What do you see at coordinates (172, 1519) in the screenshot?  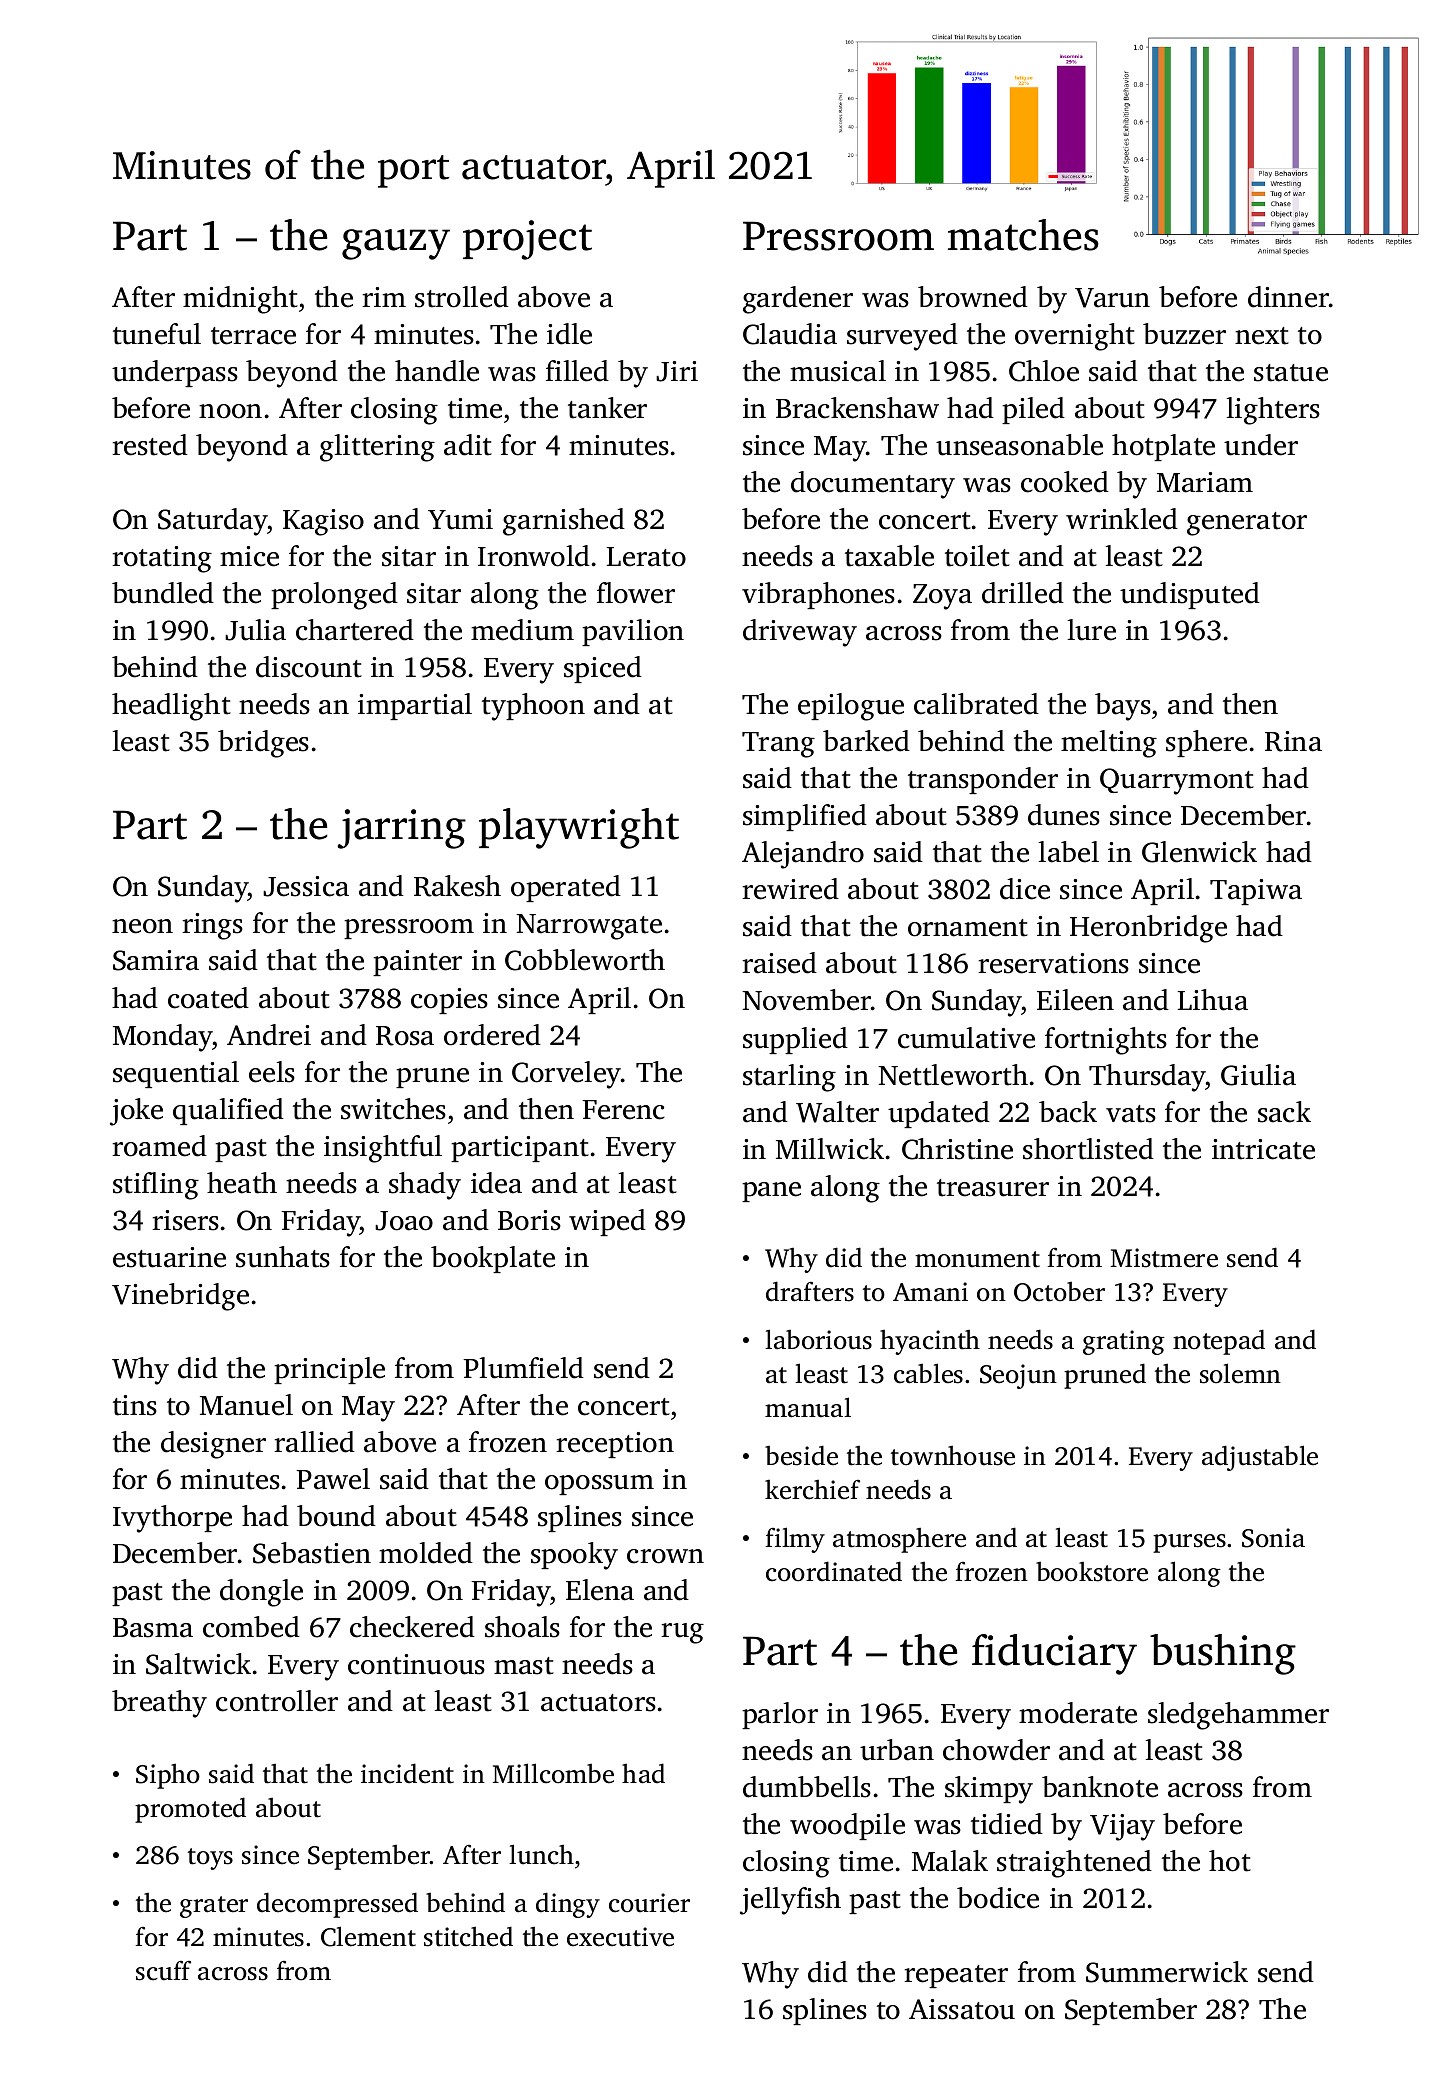 I see `Ivythorpe` at bounding box center [172, 1519].
